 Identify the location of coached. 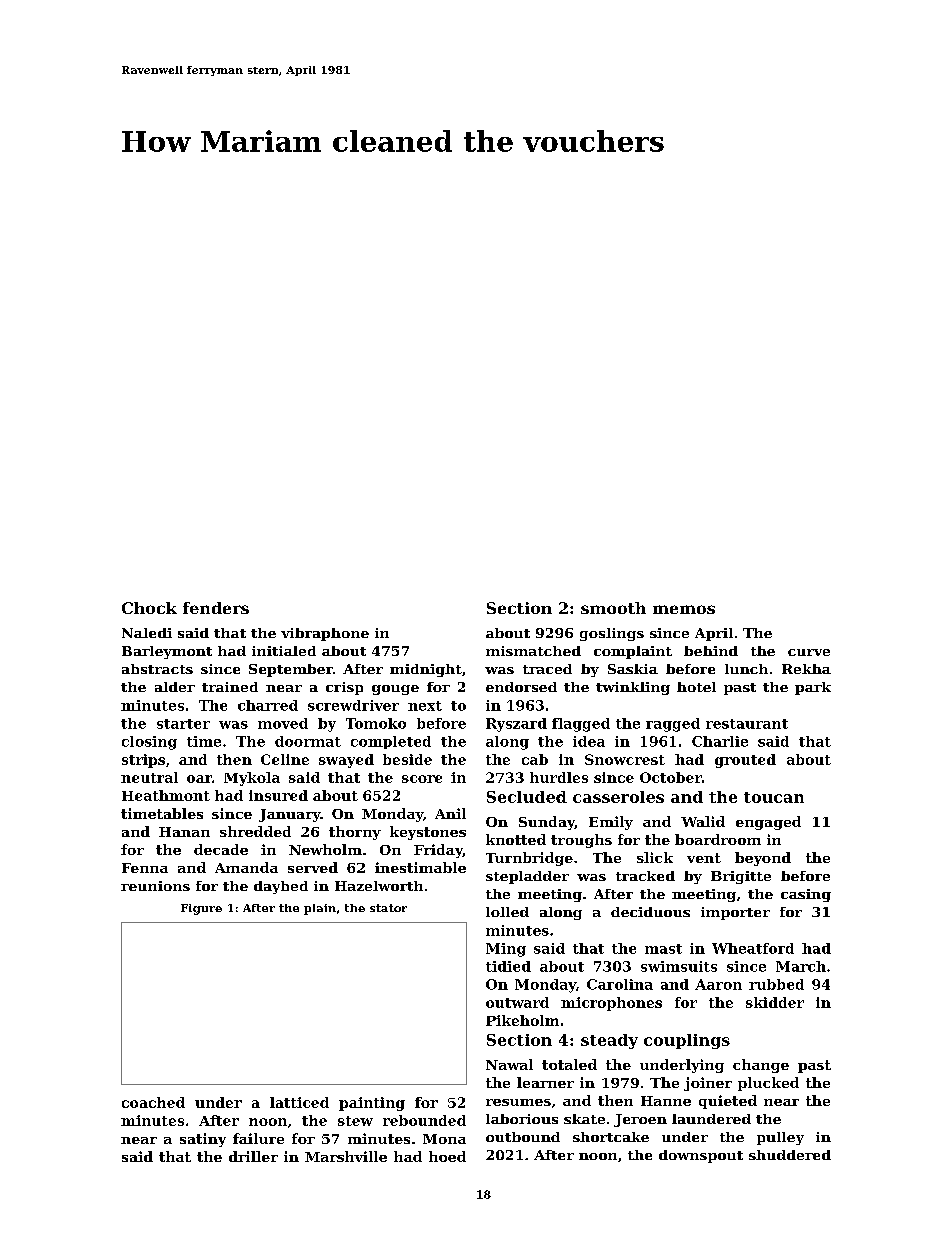
(153, 1102).
